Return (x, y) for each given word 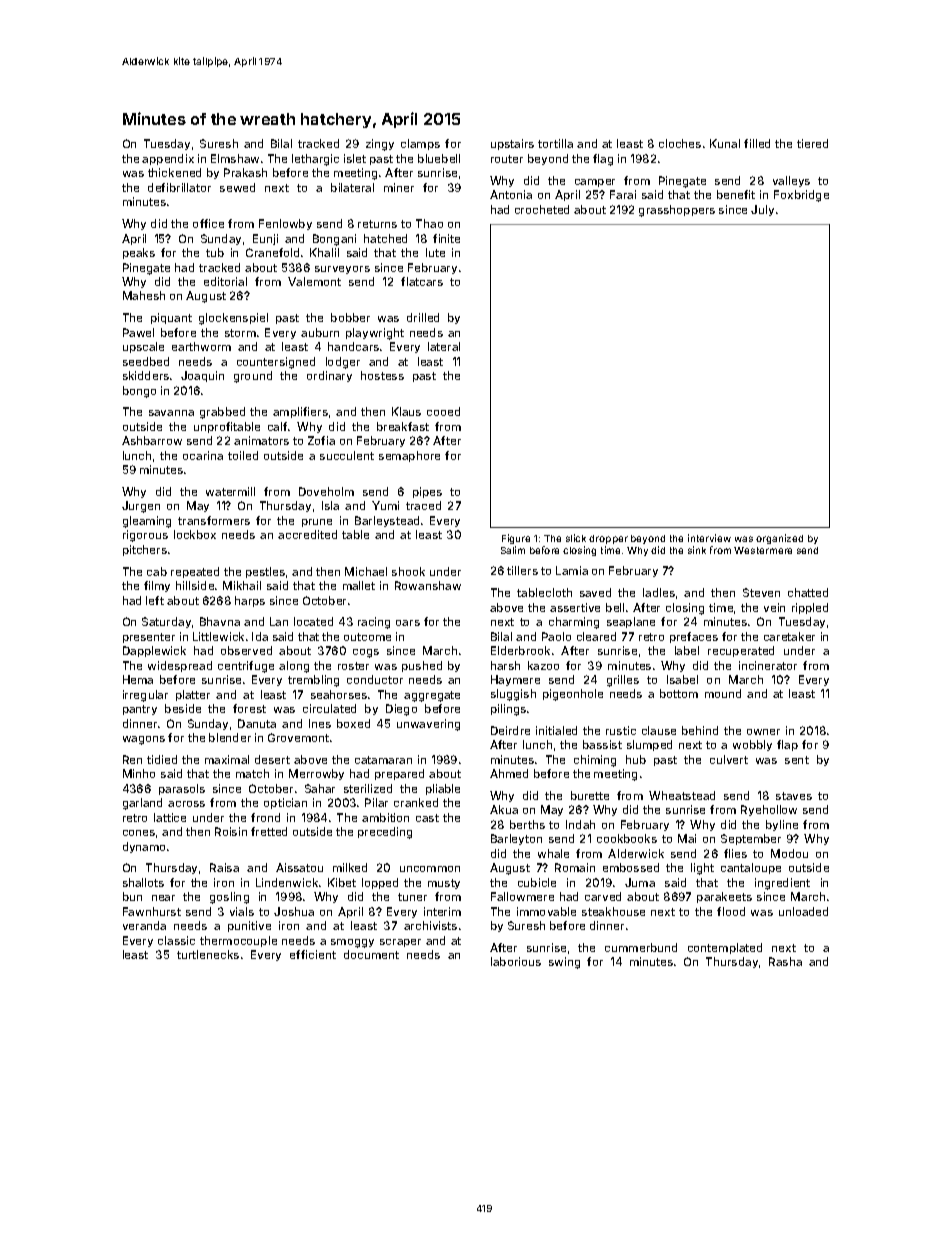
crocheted (542, 209)
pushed (422, 666)
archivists (430, 925)
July (762, 210)
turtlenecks (208, 954)
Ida (260, 636)
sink (697, 550)
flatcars (422, 281)
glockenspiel (233, 319)
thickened (174, 172)
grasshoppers (677, 211)
